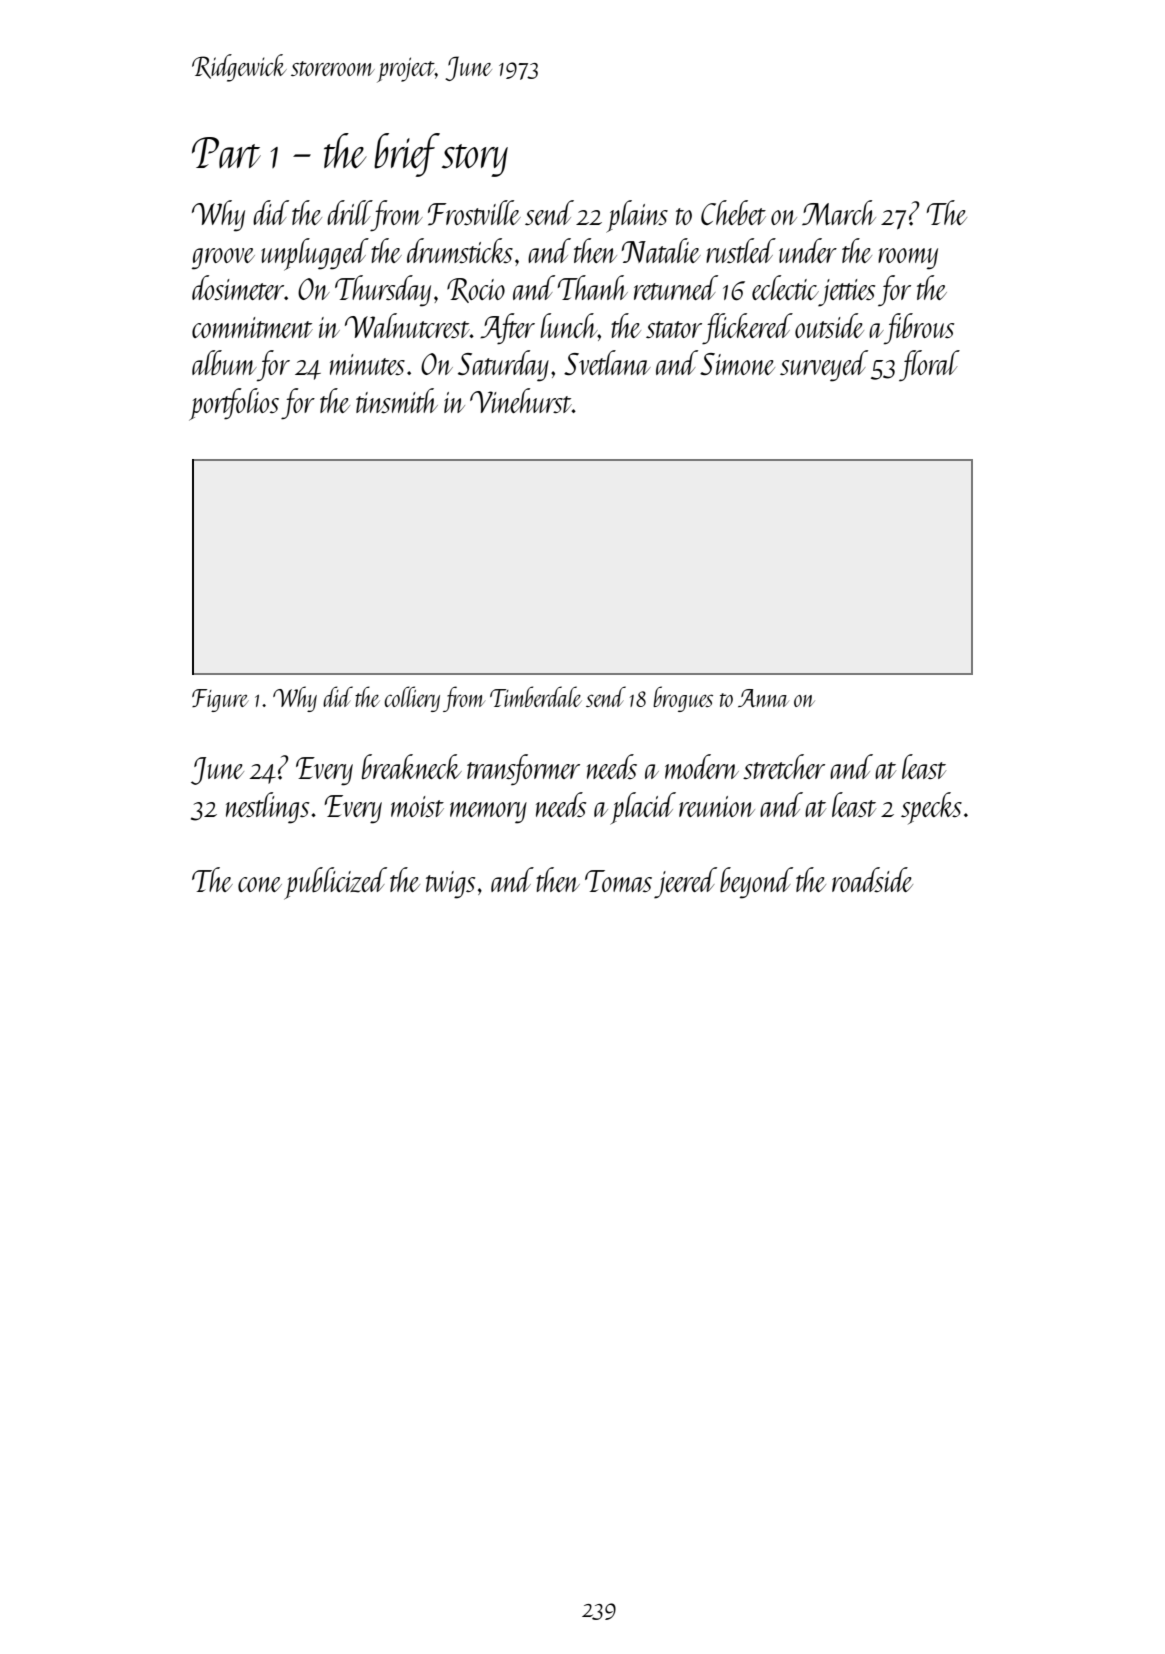 This screenshot has width=1165, height=1654. I want to click on March, so click(839, 212).
